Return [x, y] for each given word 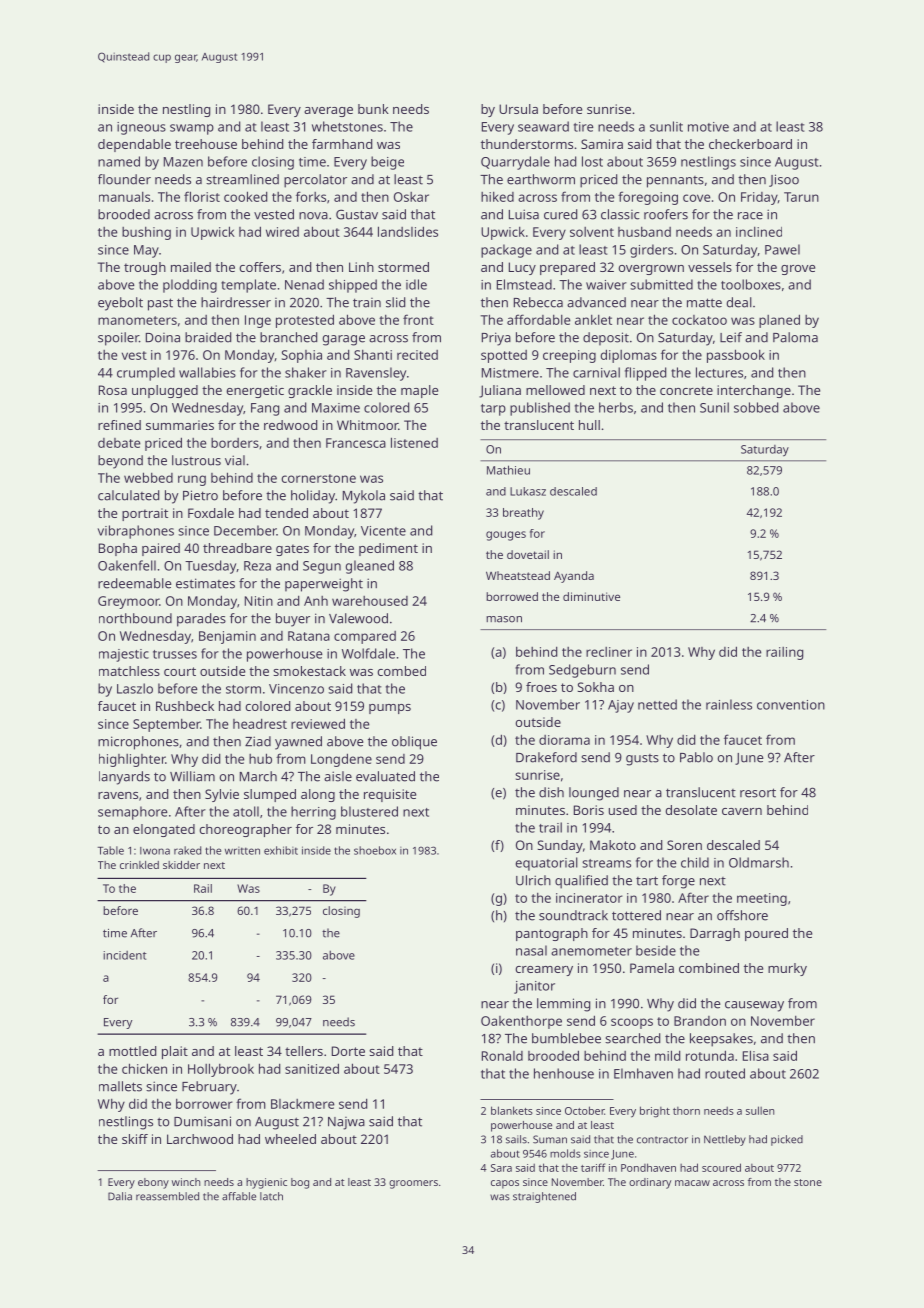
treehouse [206, 144]
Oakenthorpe [521, 1022]
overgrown [651, 270]
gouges [506, 536]
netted [657, 704]
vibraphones [136, 532]
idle [416, 284]
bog [300, 1183]
